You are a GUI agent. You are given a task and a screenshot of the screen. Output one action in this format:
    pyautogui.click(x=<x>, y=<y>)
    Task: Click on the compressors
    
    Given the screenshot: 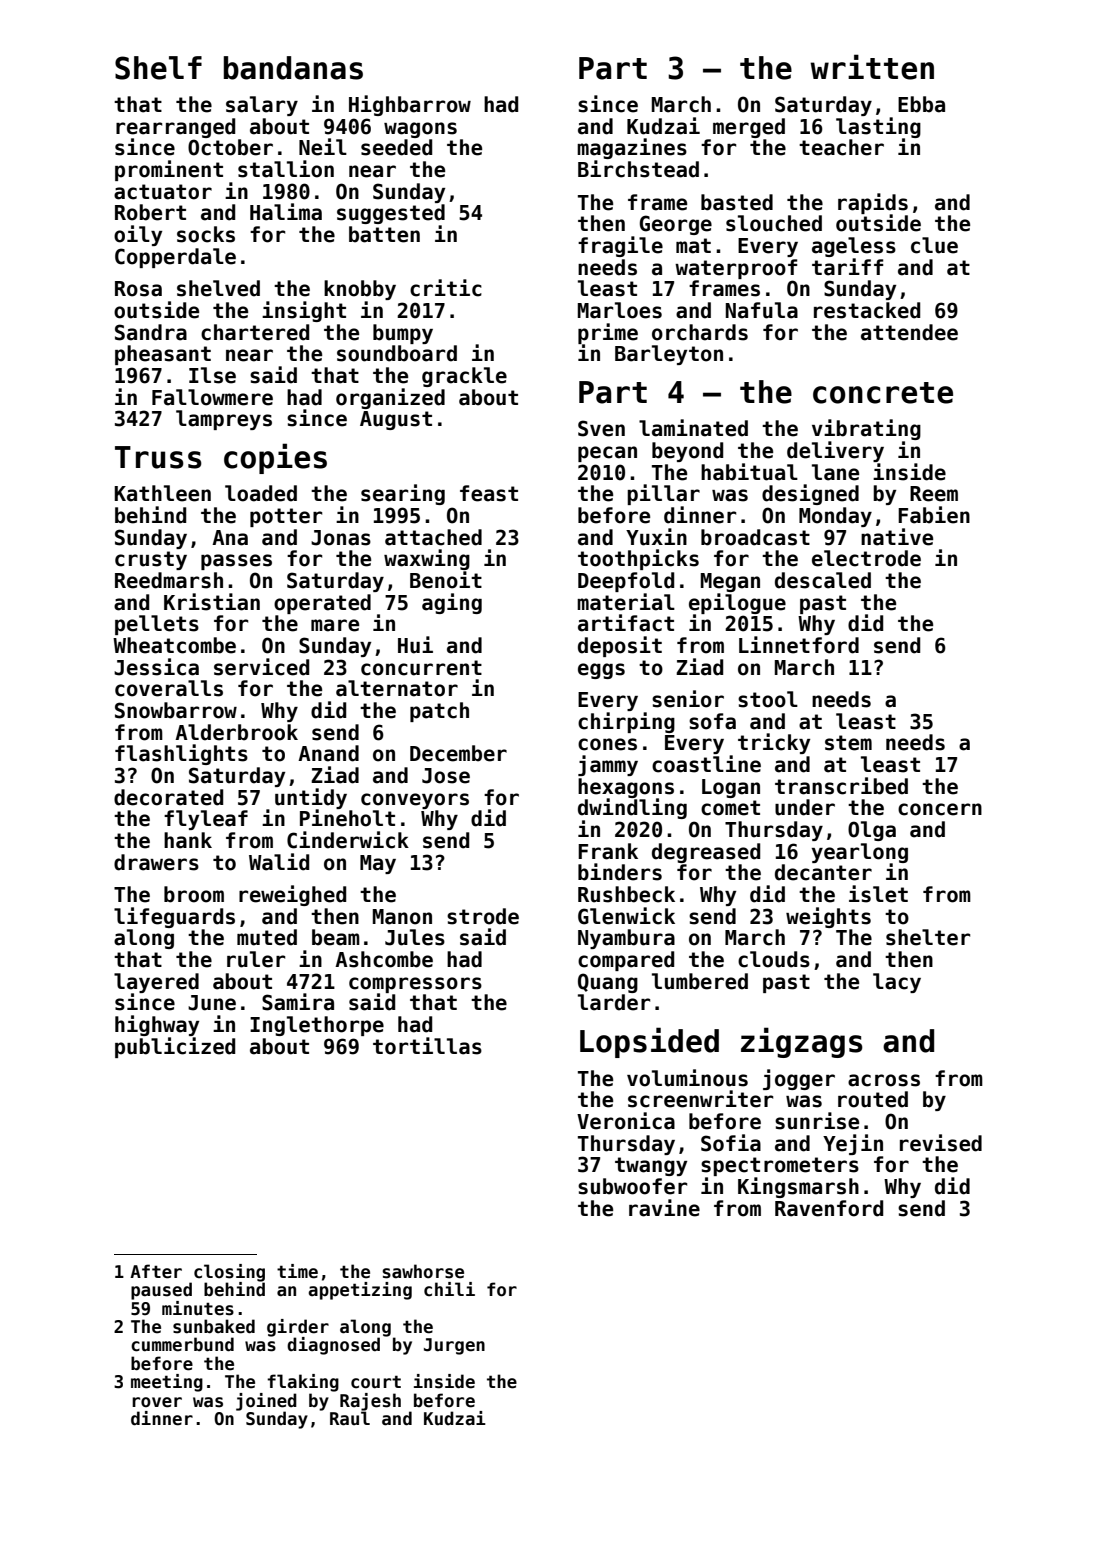 What is the action you would take?
    pyautogui.click(x=415, y=985)
